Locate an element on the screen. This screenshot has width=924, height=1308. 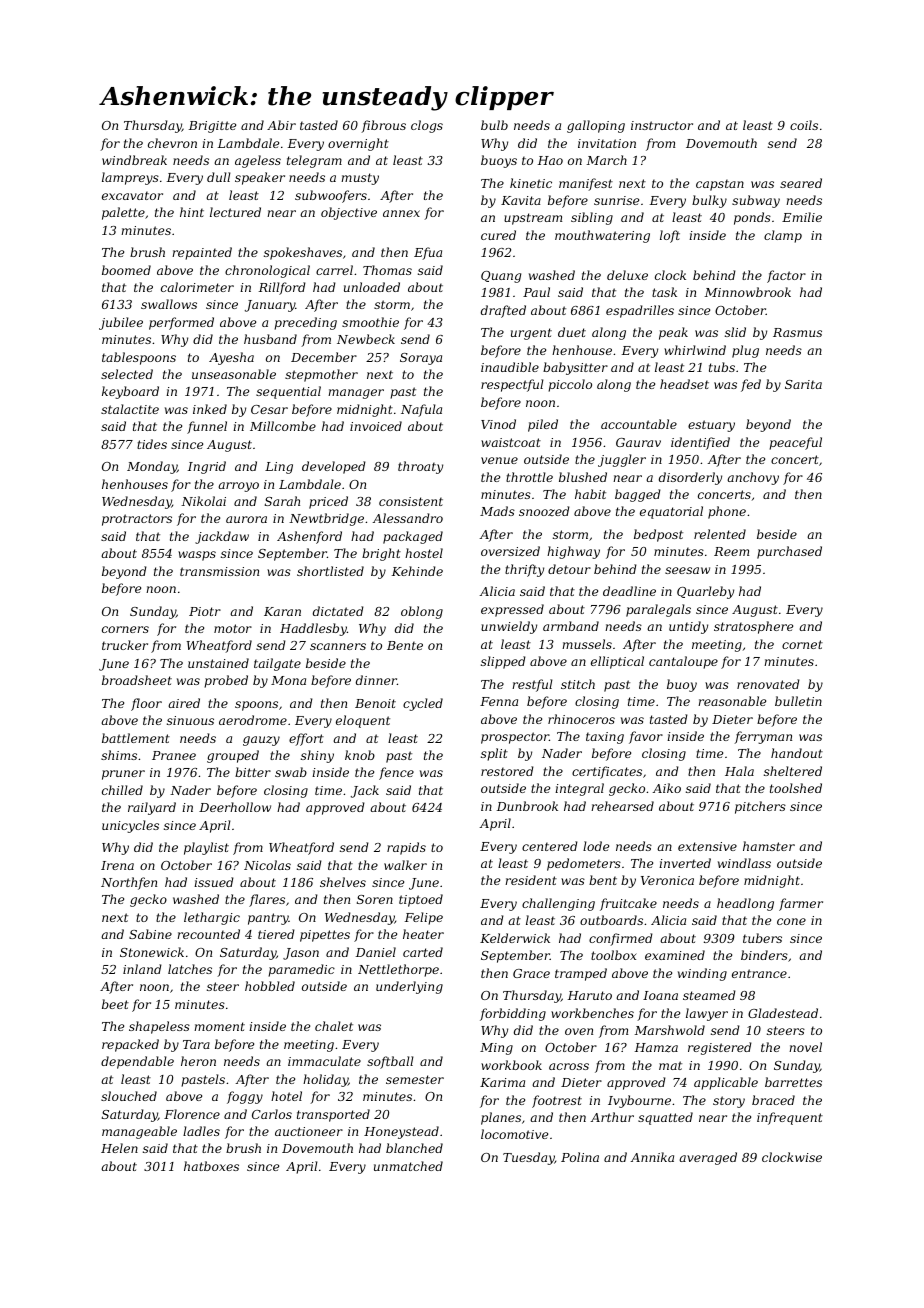
planes is located at coordinates (501, 1118).
